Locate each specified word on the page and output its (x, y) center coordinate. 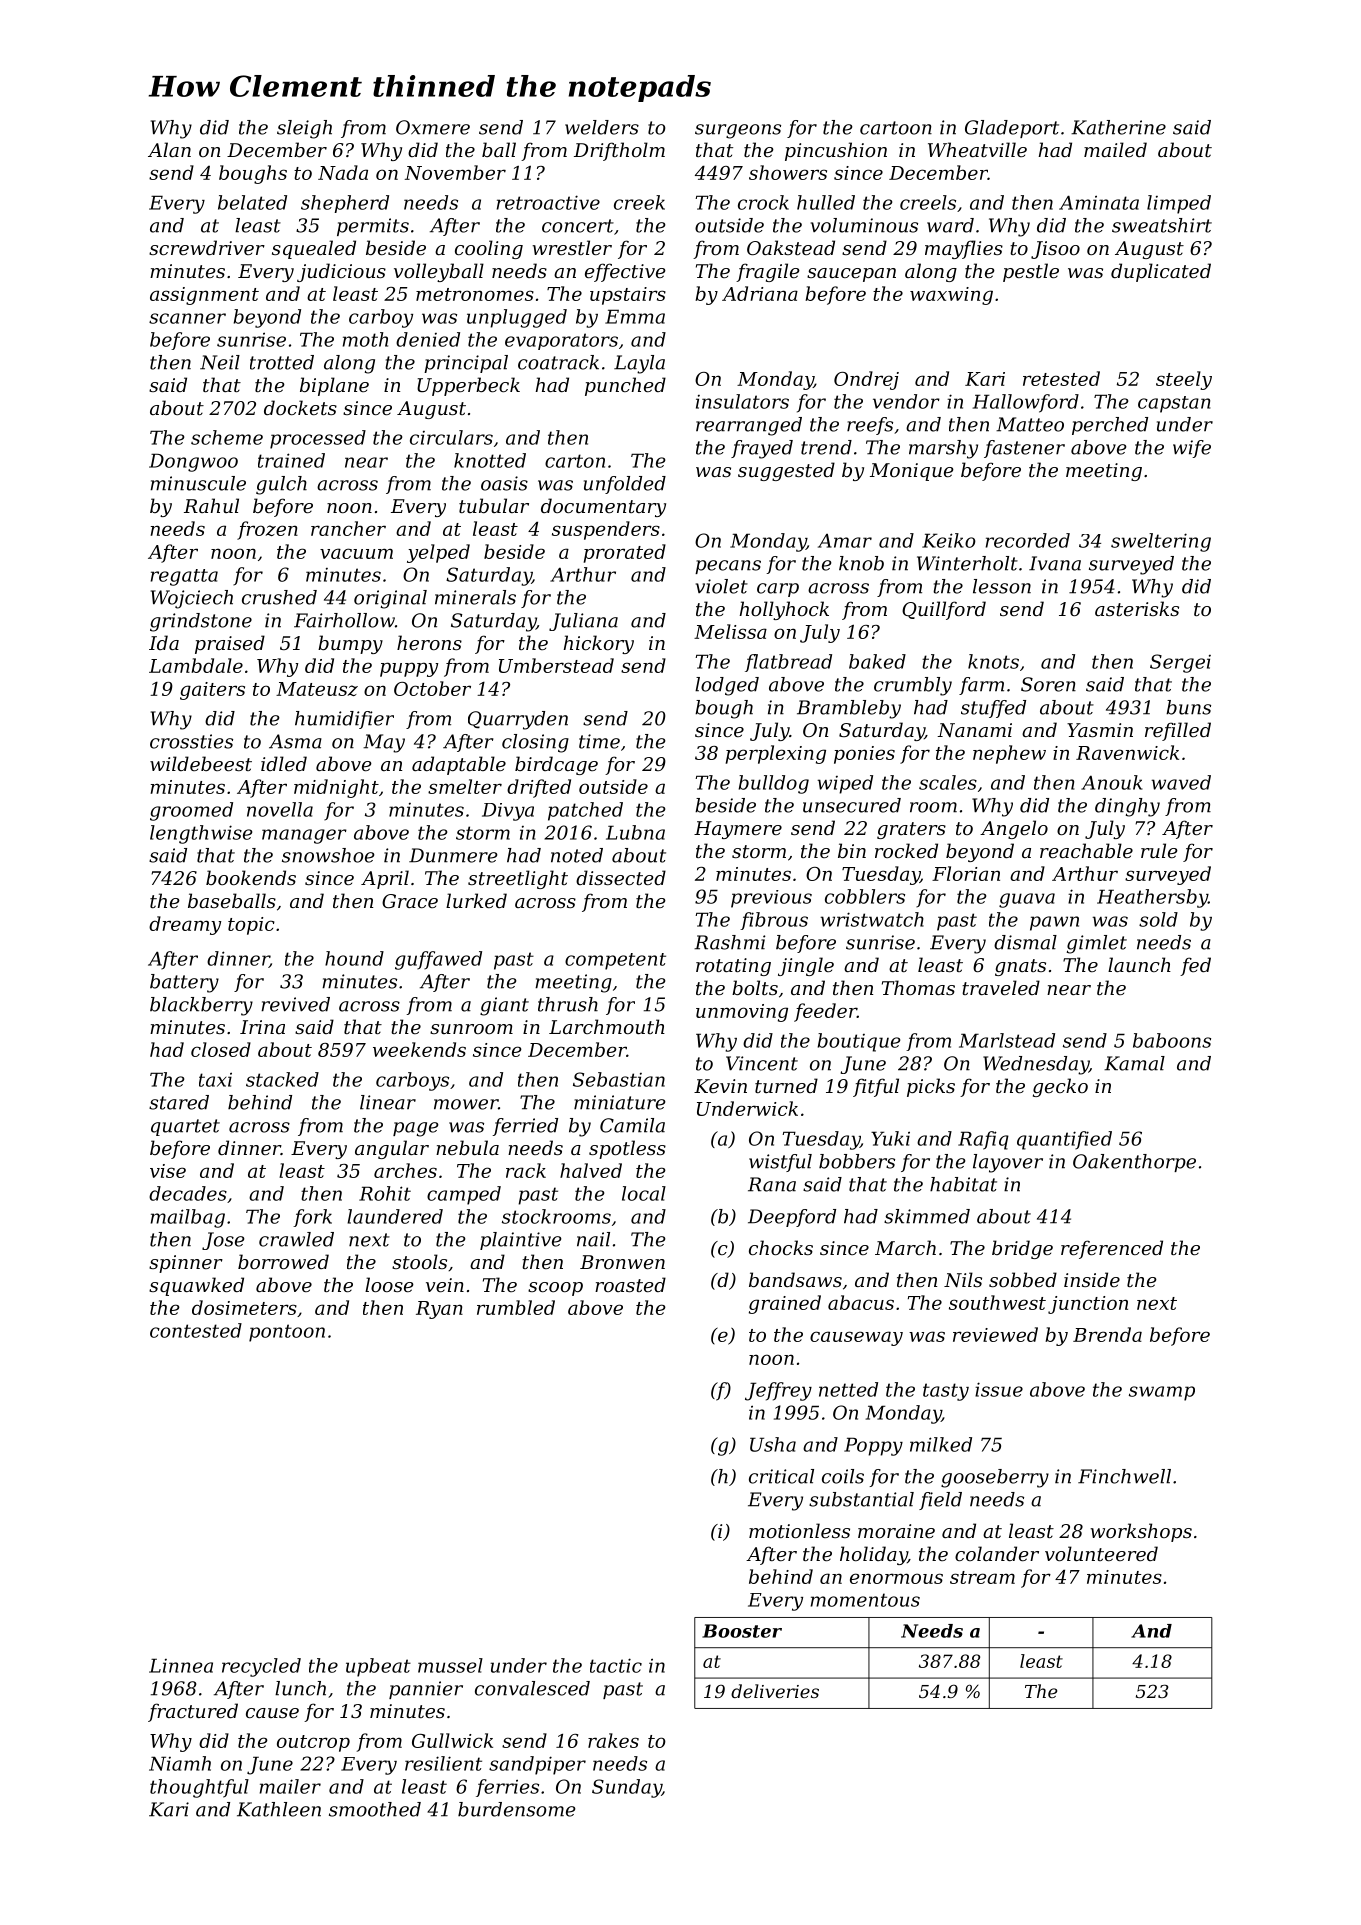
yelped (438, 553)
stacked (282, 1079)
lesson (1002, 586)
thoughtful (199, 1788)
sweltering (1161, 542)
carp (778, 590)
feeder (825, 1012)
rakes (613, 1740)
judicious (341, 272)
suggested (786, 471)
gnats (1020, 967)
